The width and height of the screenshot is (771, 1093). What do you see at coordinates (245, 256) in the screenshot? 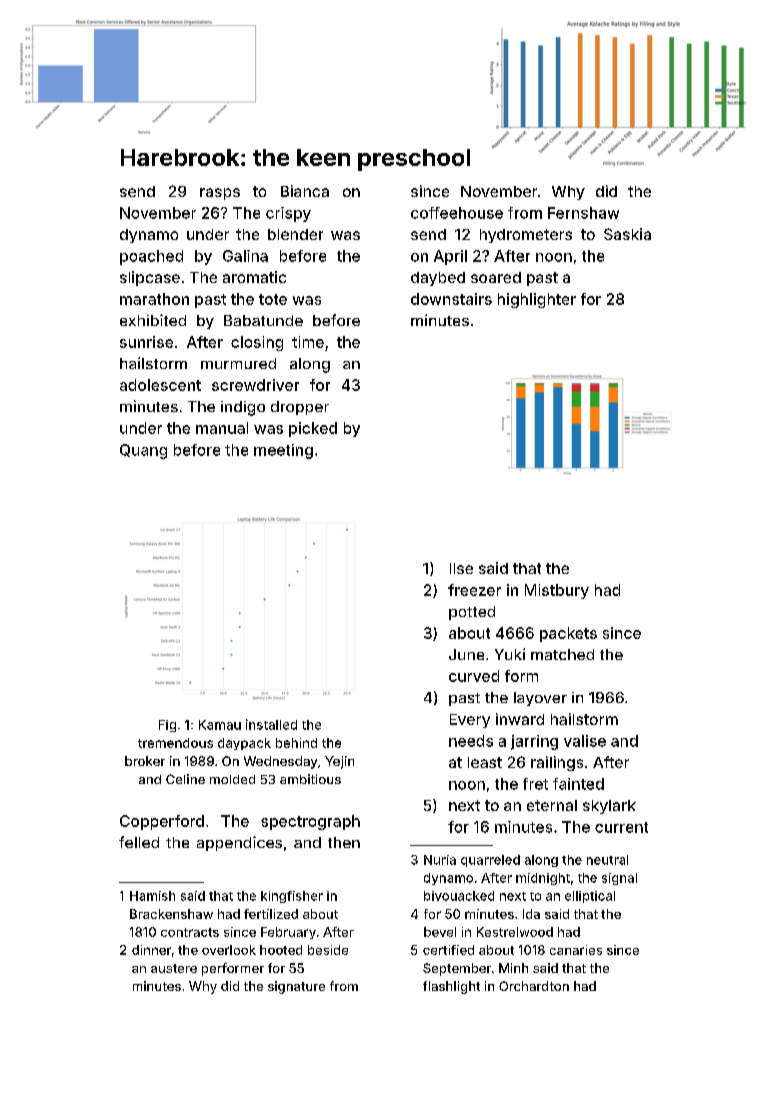
I see `Galina` at bounding box center [245, 256].
